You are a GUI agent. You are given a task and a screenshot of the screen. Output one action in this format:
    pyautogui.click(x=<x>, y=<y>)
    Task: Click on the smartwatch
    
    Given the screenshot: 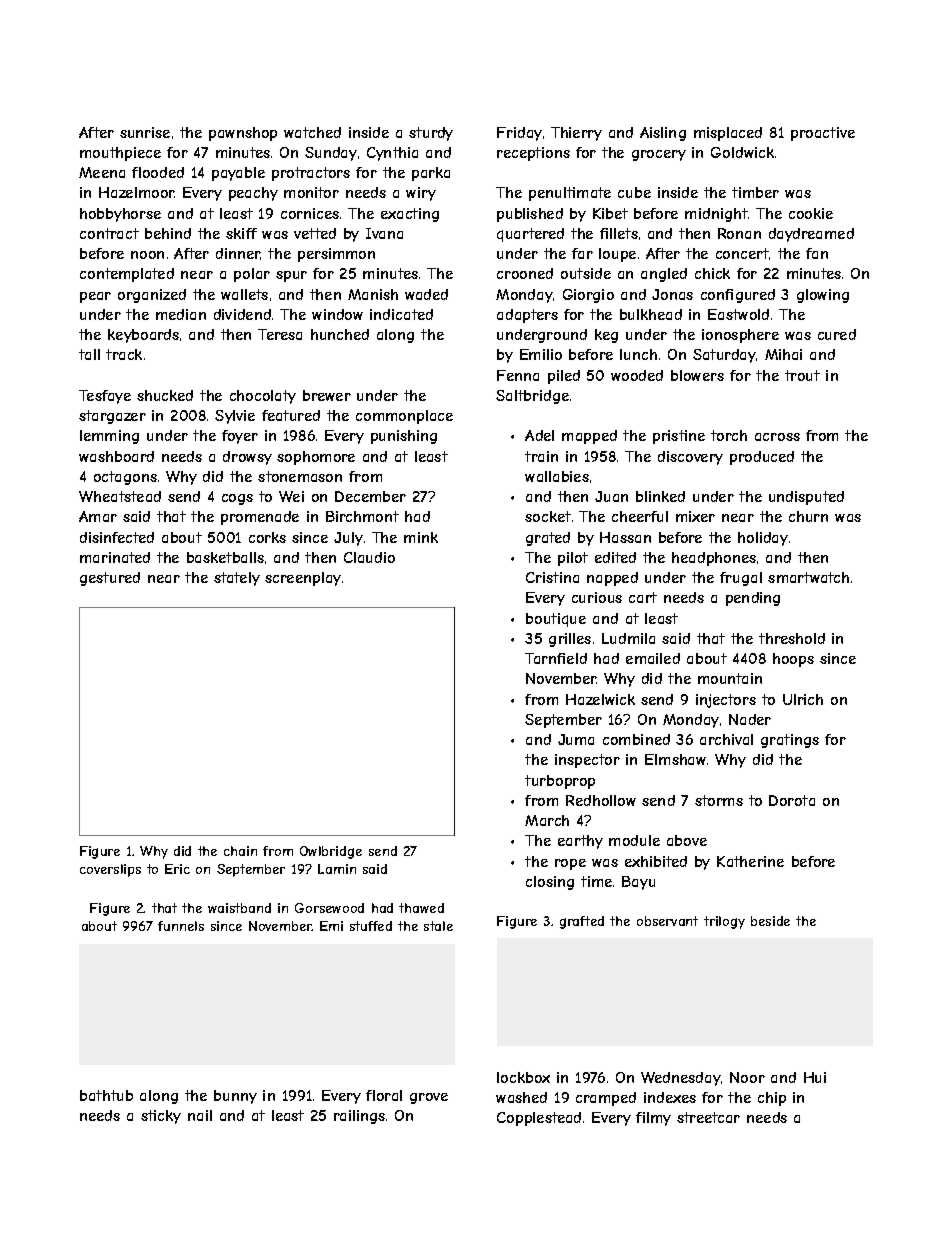 What is the action you would take?
    pyautogui.click(x=808, y=577)
